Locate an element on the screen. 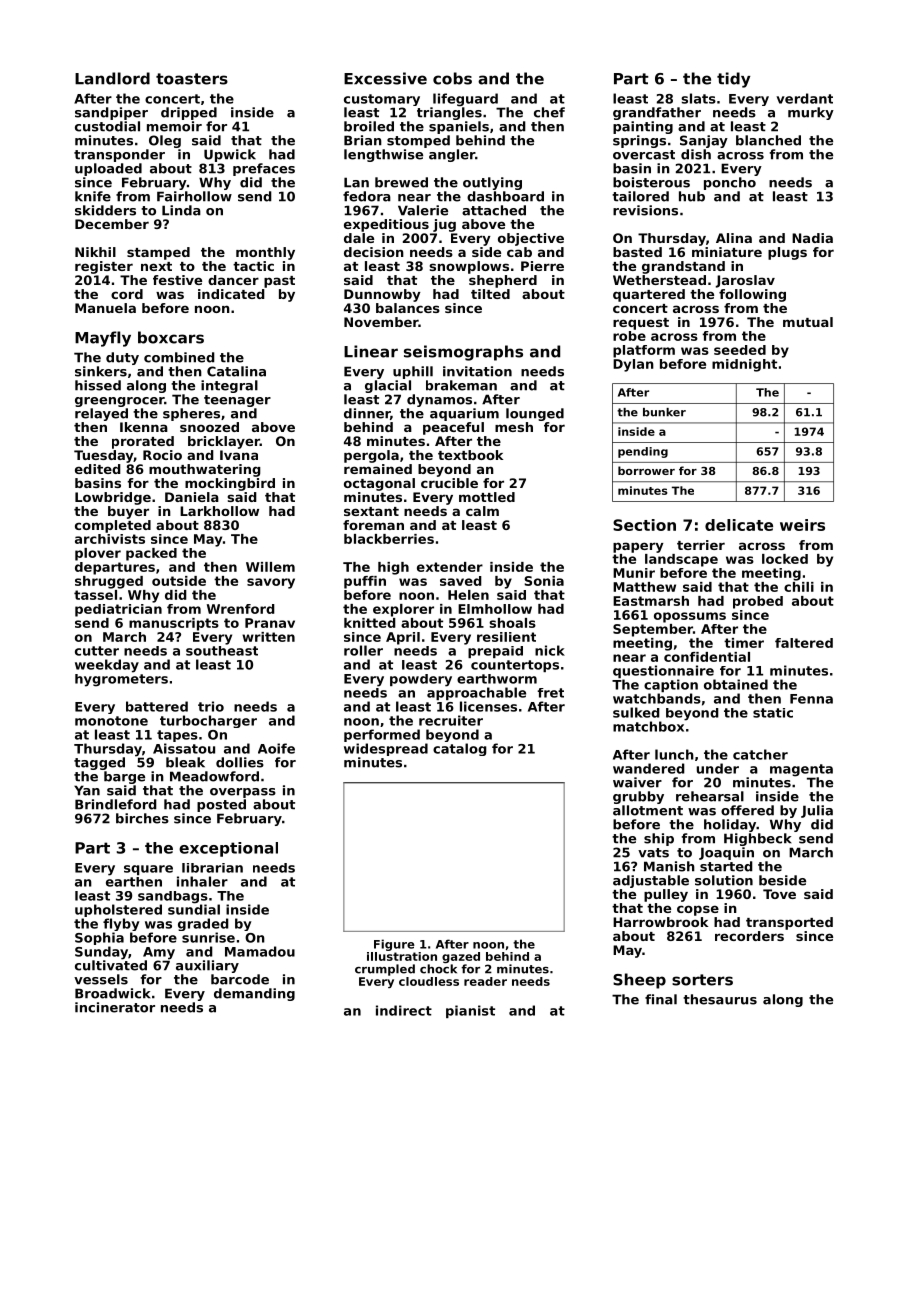  catalog is located at coordinates (460, 749).
